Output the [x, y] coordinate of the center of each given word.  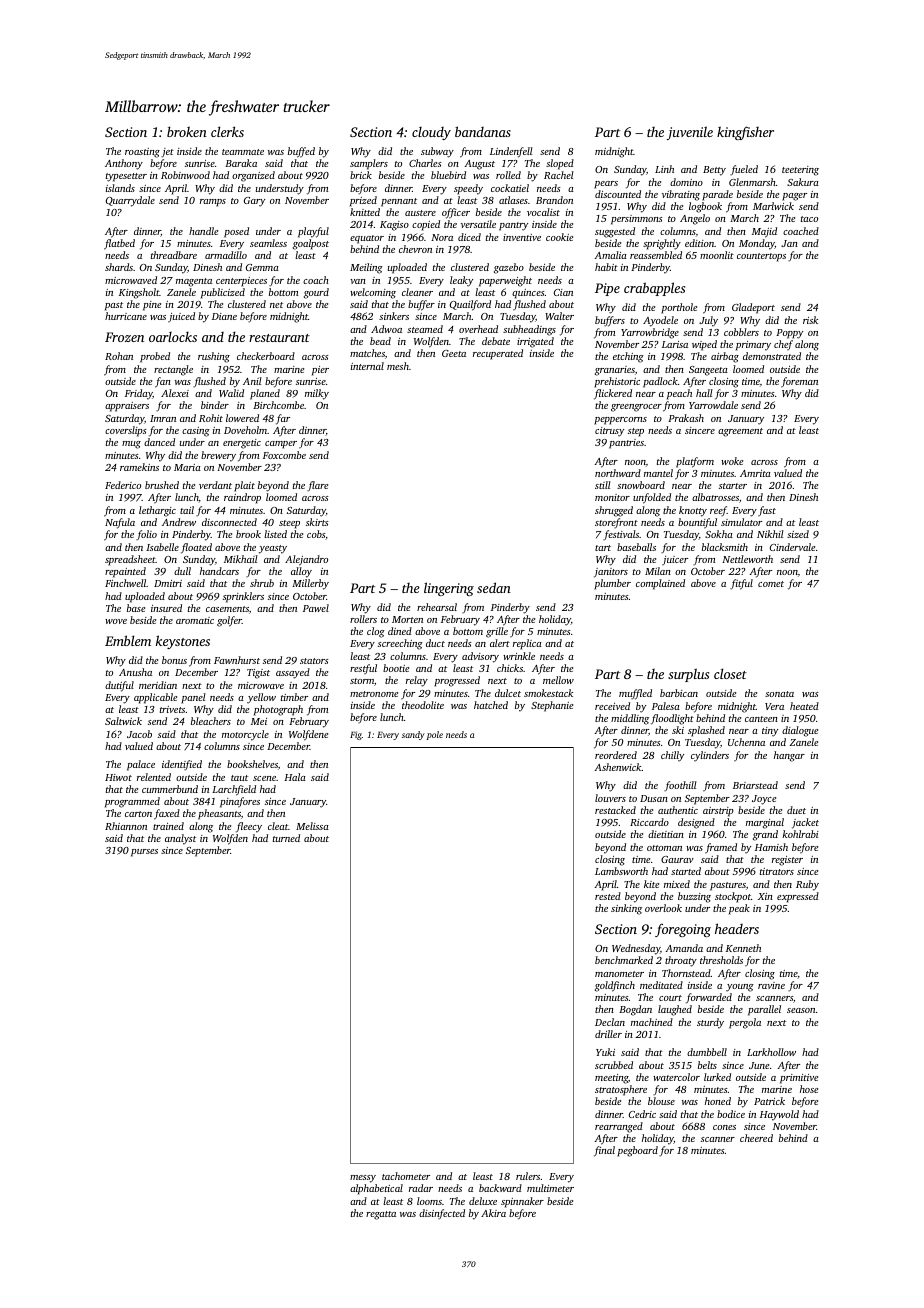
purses [144, 853]
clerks [227, 131]
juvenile [690, 133]
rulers [528, 1176]
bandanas [483, 131]
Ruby [807, 885]
